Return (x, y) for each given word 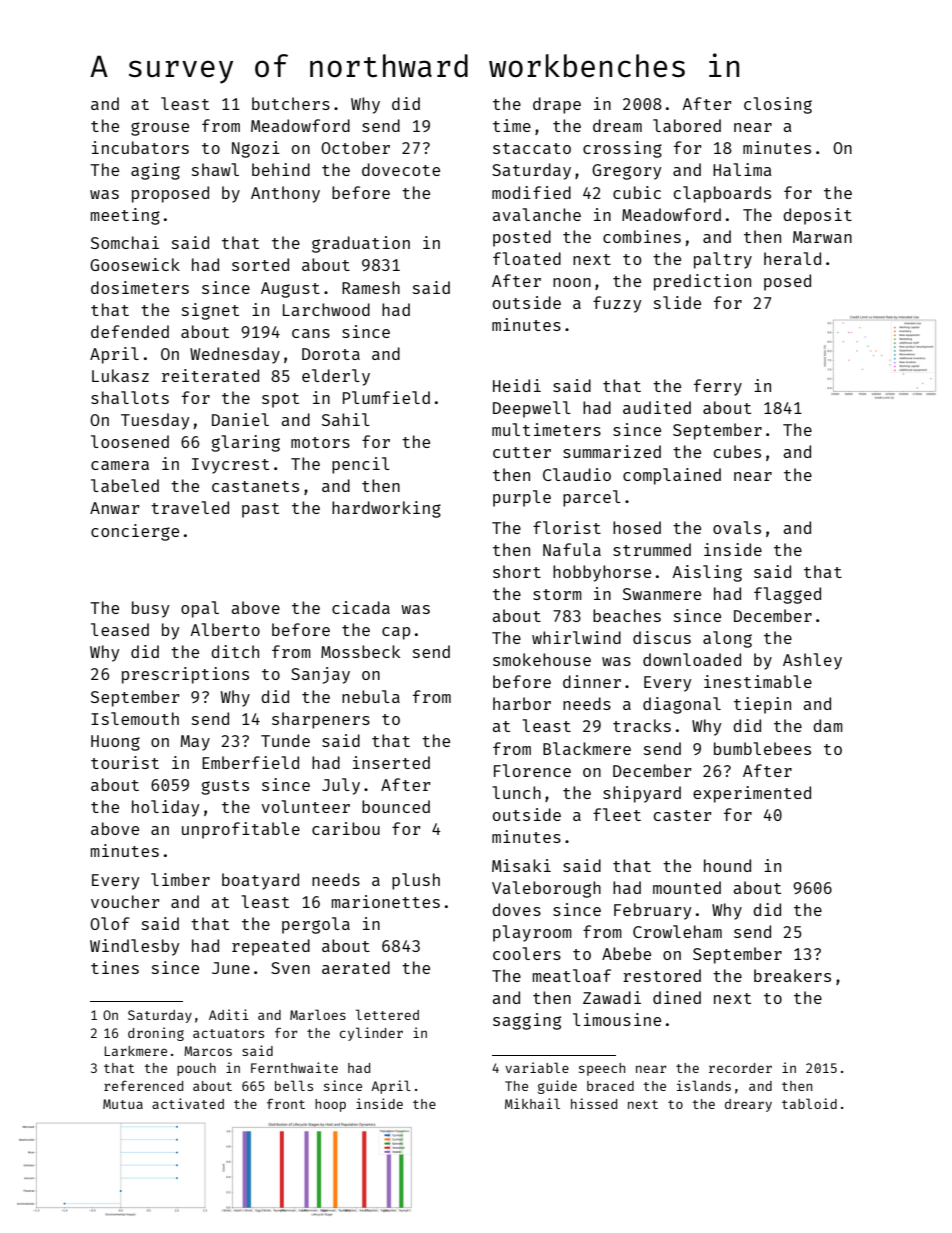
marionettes (386, 901)
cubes (737, 451)
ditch (235, 651)
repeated (271, 947)
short (517, 571)
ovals (737, 527)
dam (828, 725)
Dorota (331, 354)
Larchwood (326, 309)
